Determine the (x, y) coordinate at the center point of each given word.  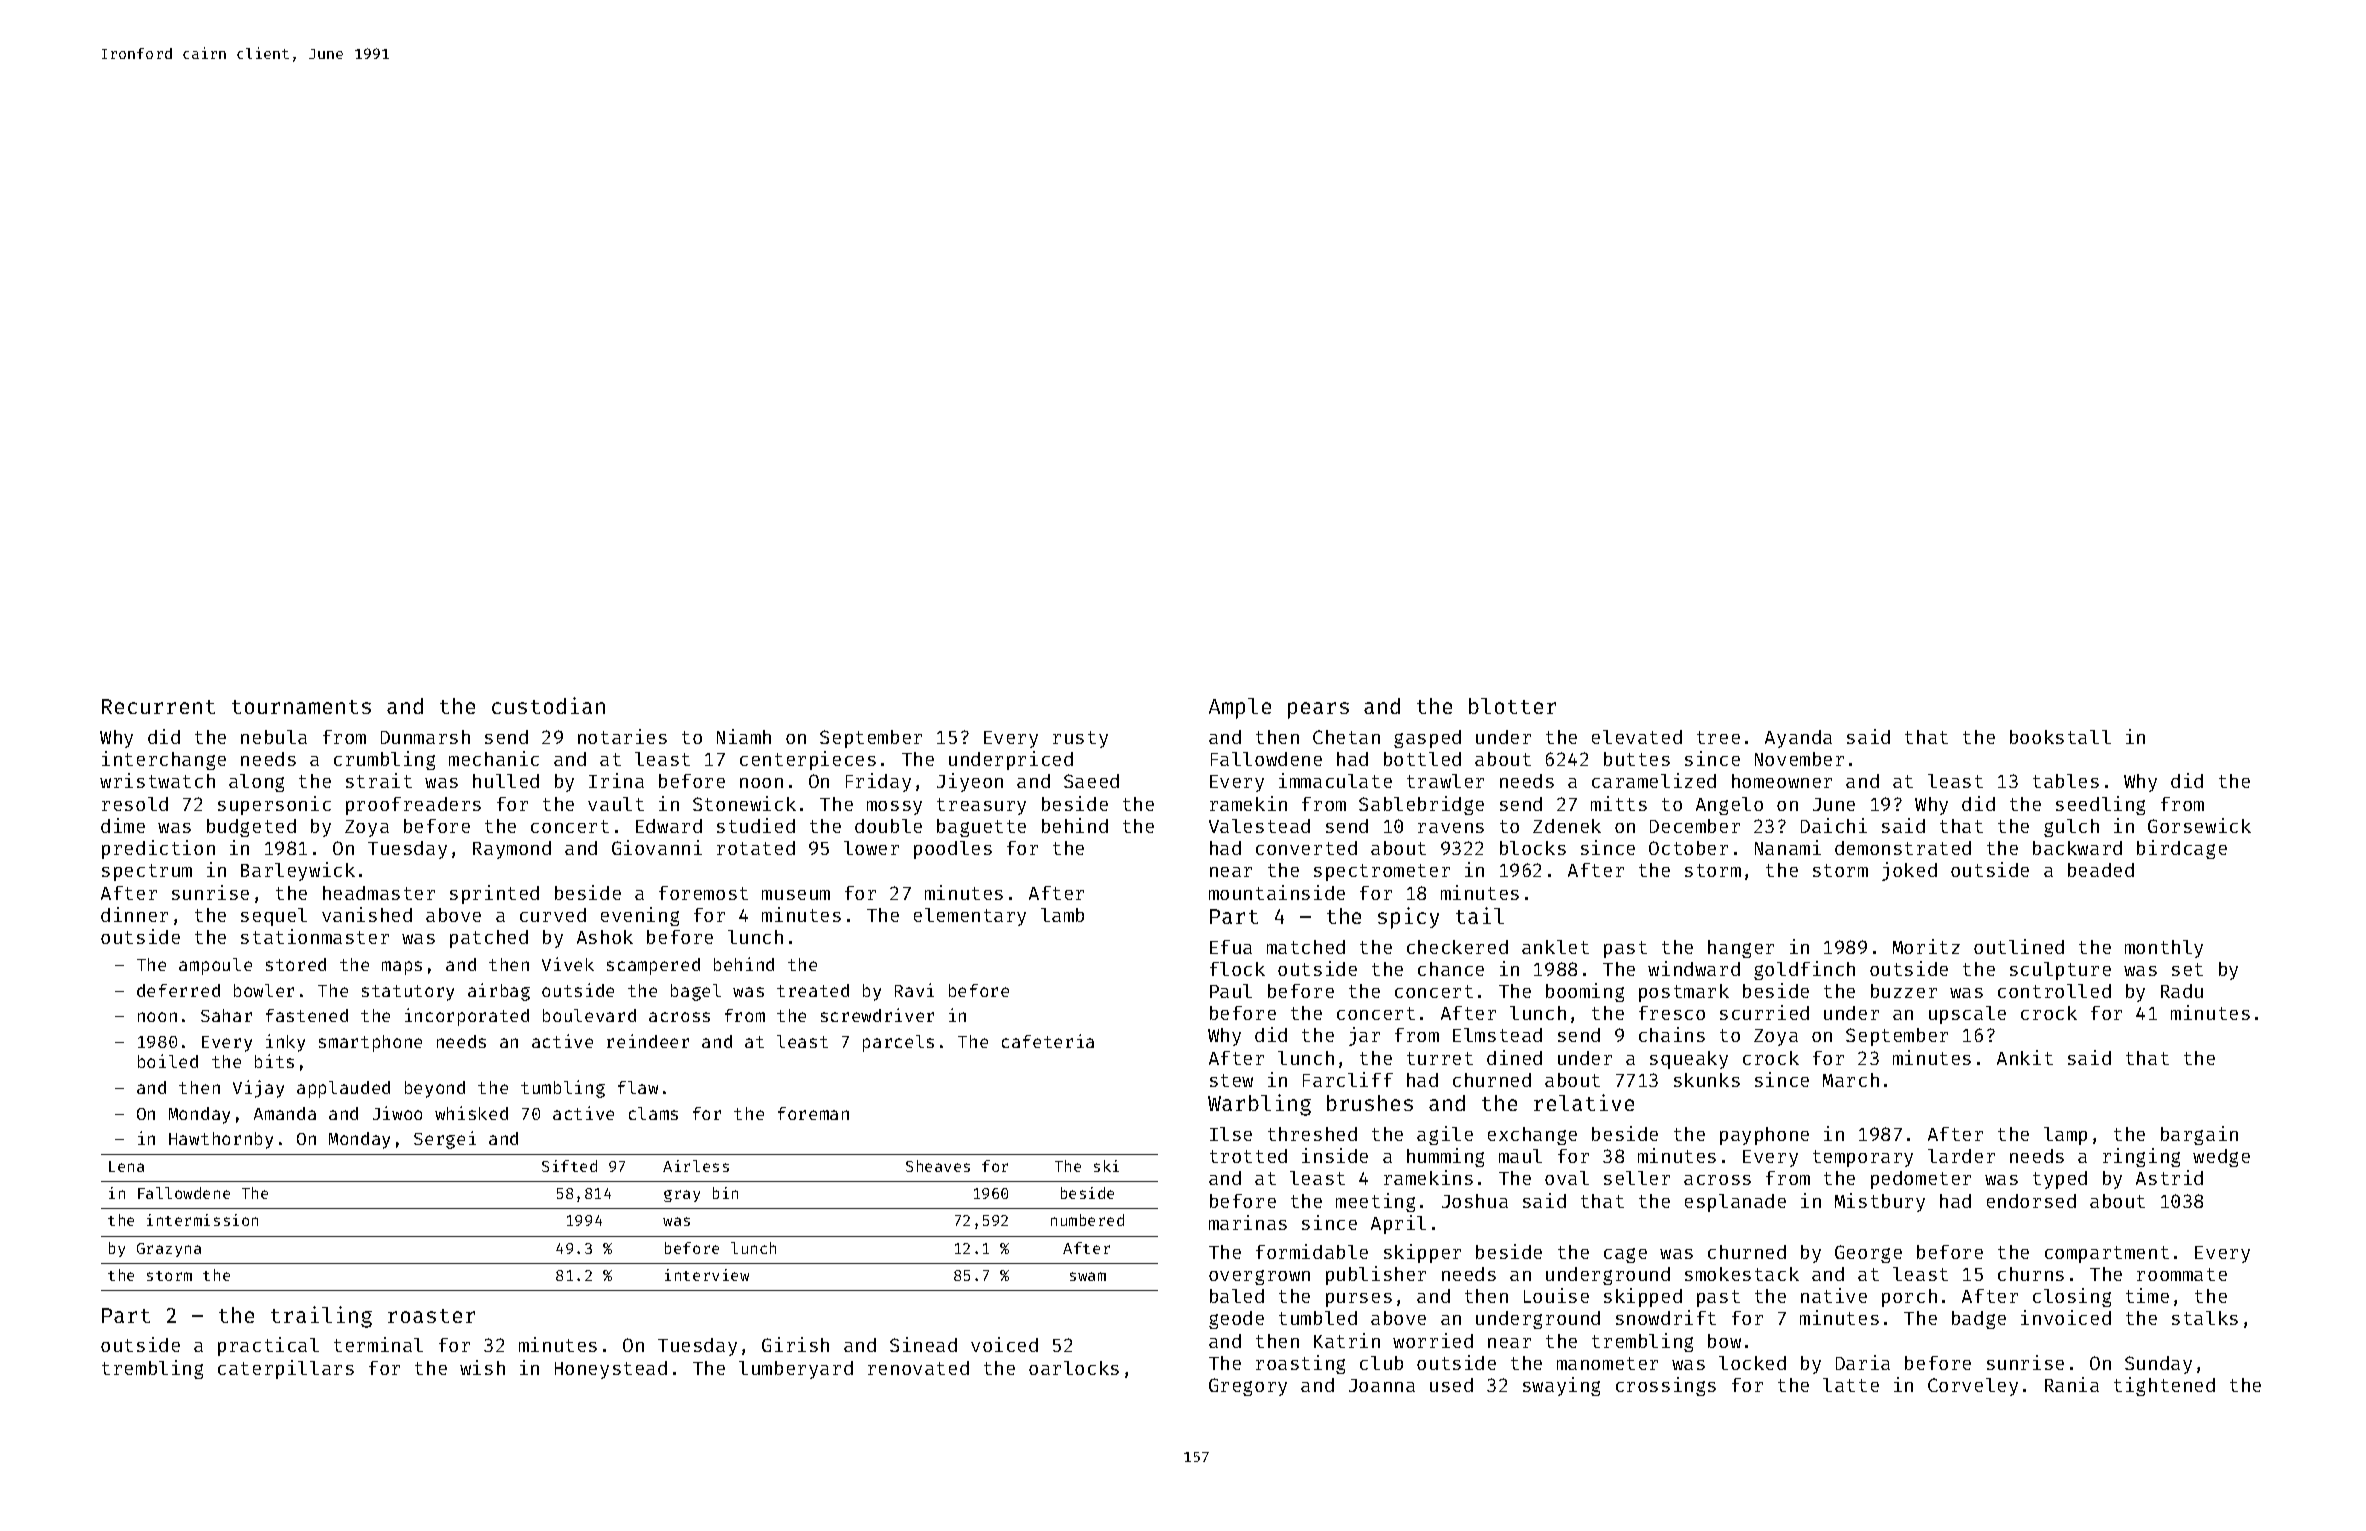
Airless (696, 1166)
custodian (548, 705)
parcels (898, 1043)
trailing (321, 1317)
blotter (1512, 706)
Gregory (1248, 1387)
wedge (2221, 1158)
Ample (1240, 708)
